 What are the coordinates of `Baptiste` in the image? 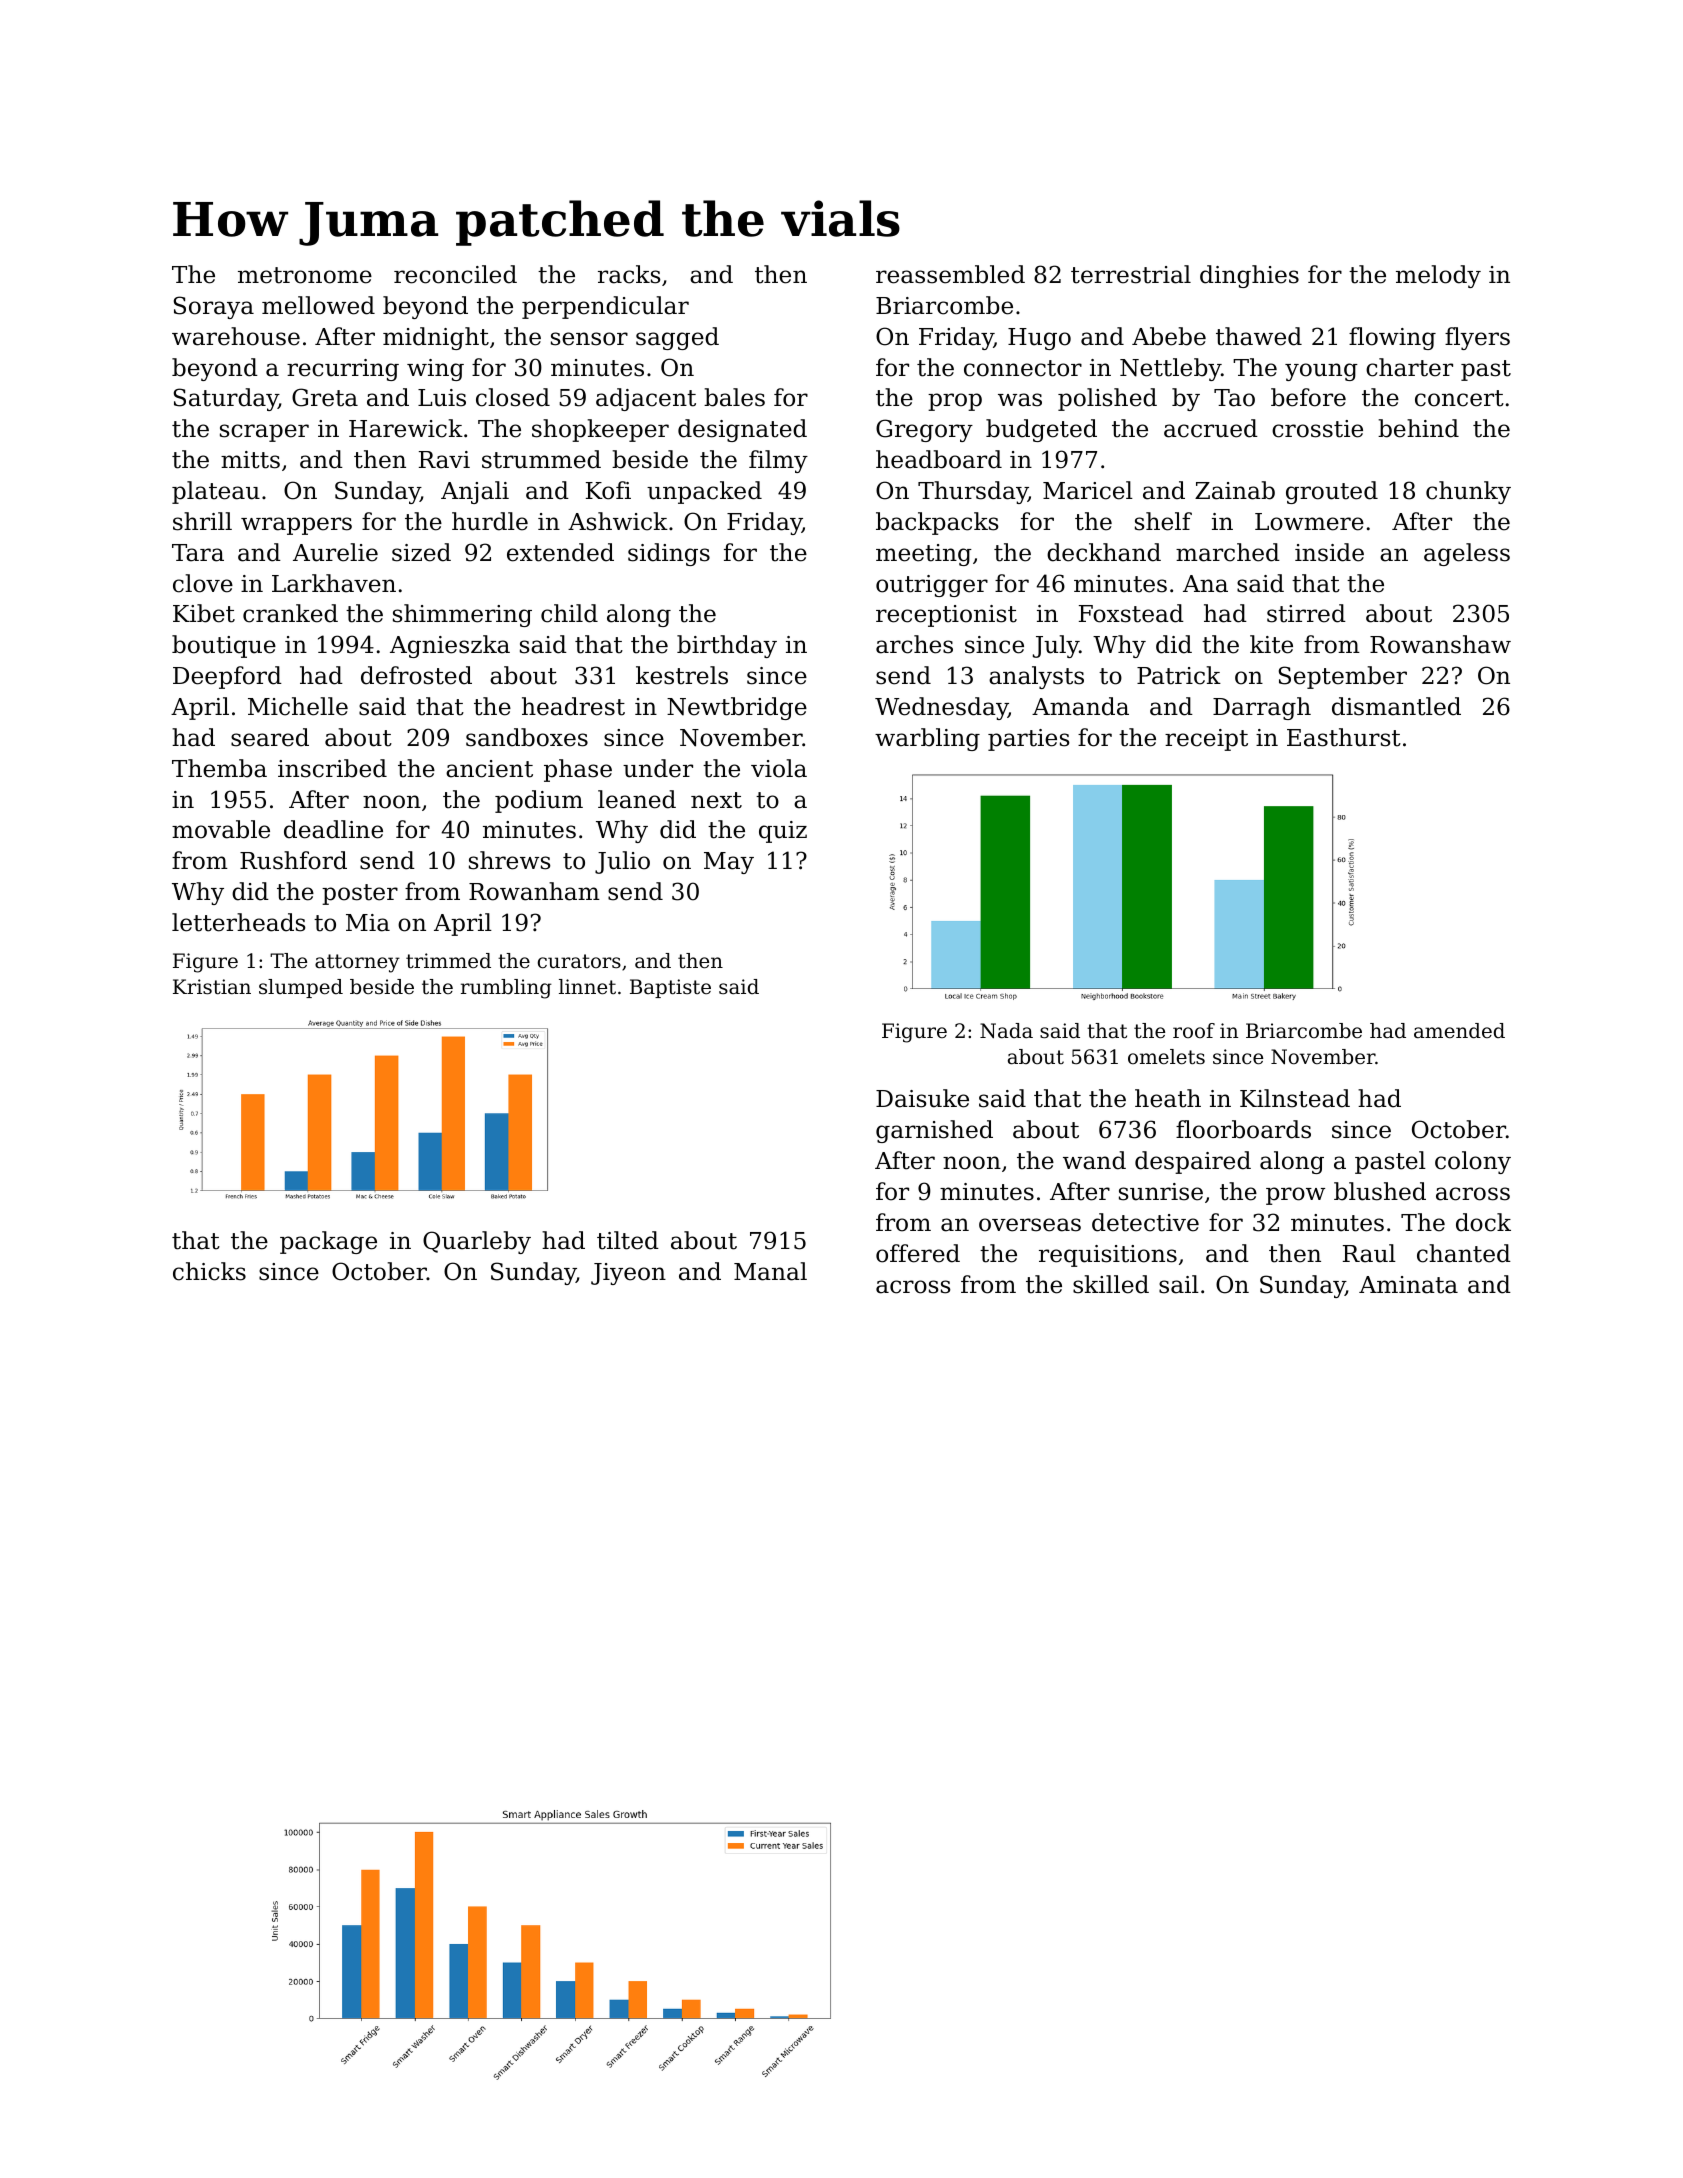 It's located at (670, 988).
